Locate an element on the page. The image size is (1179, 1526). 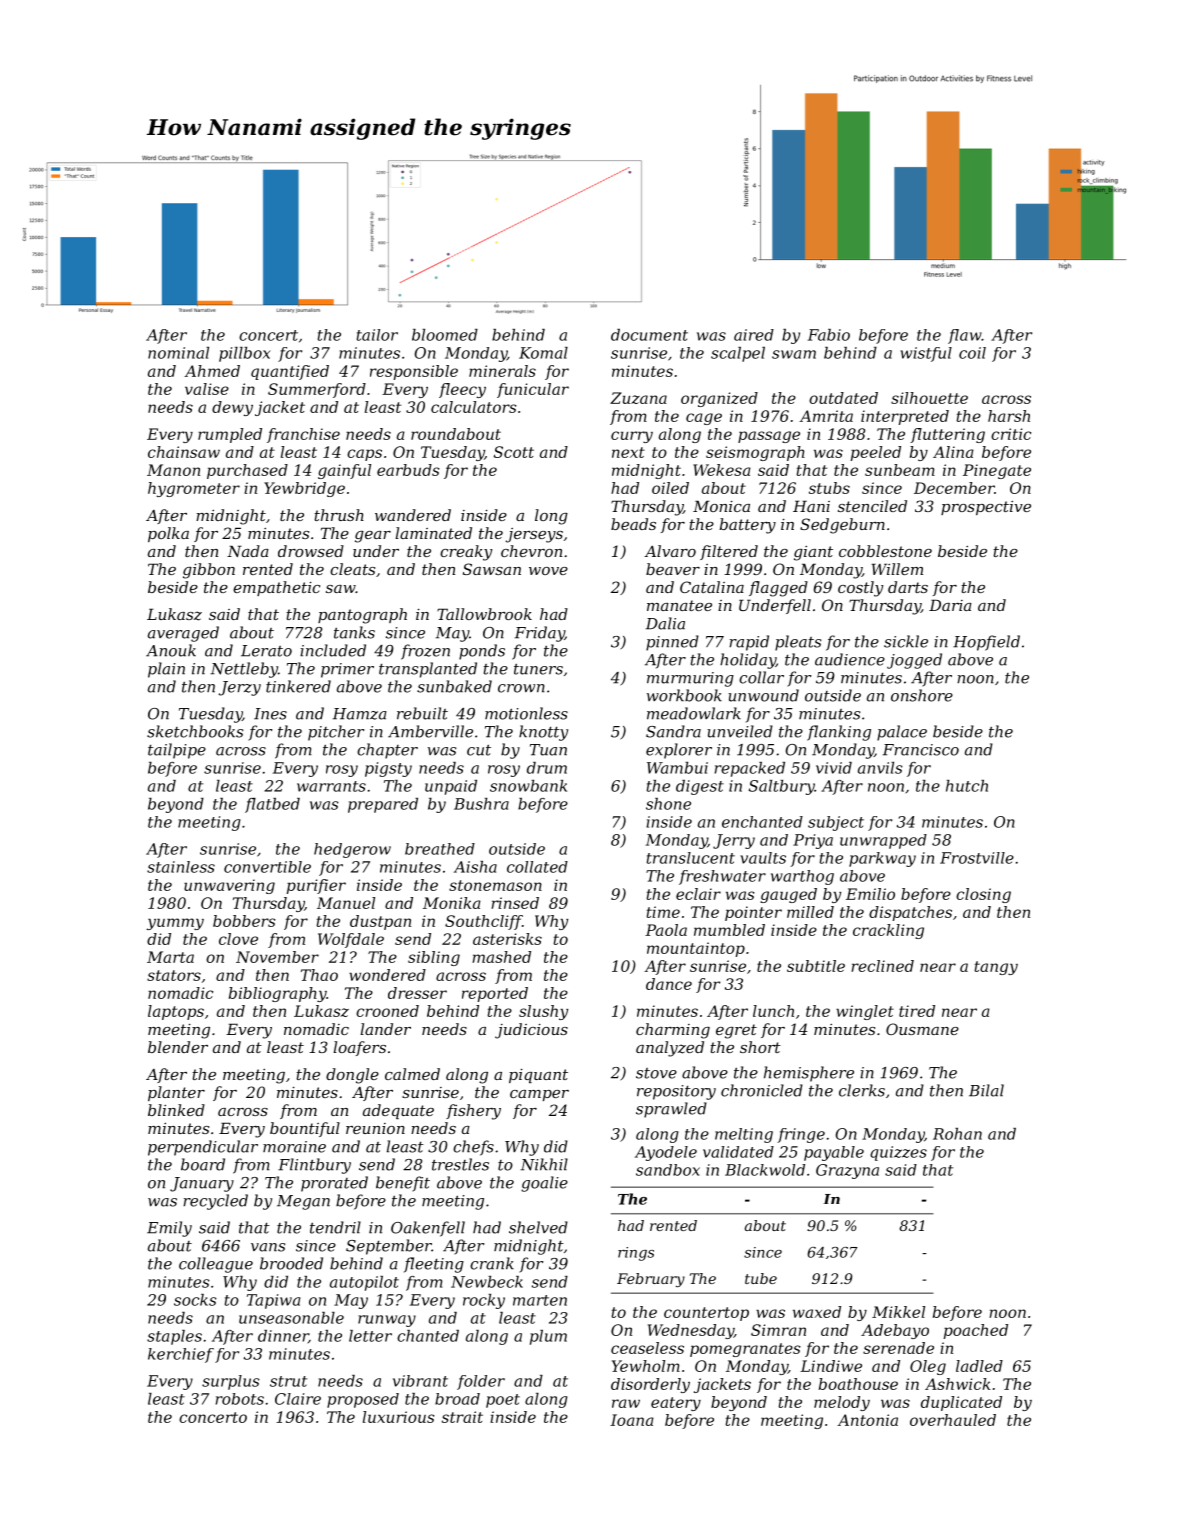
camper is located at coordinates (539, 1095).
